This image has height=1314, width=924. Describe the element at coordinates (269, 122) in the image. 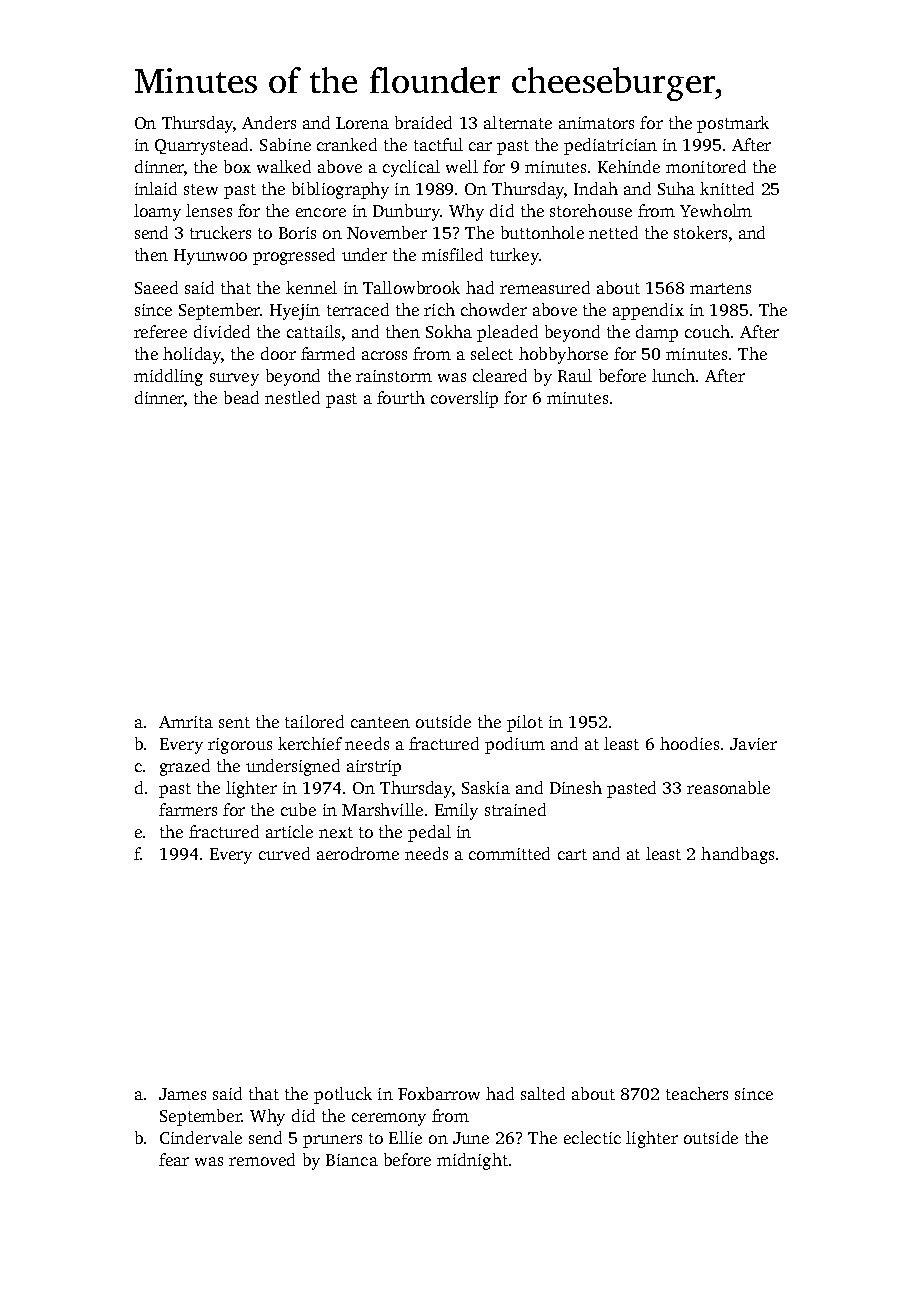

I see `Anders` at that location.
